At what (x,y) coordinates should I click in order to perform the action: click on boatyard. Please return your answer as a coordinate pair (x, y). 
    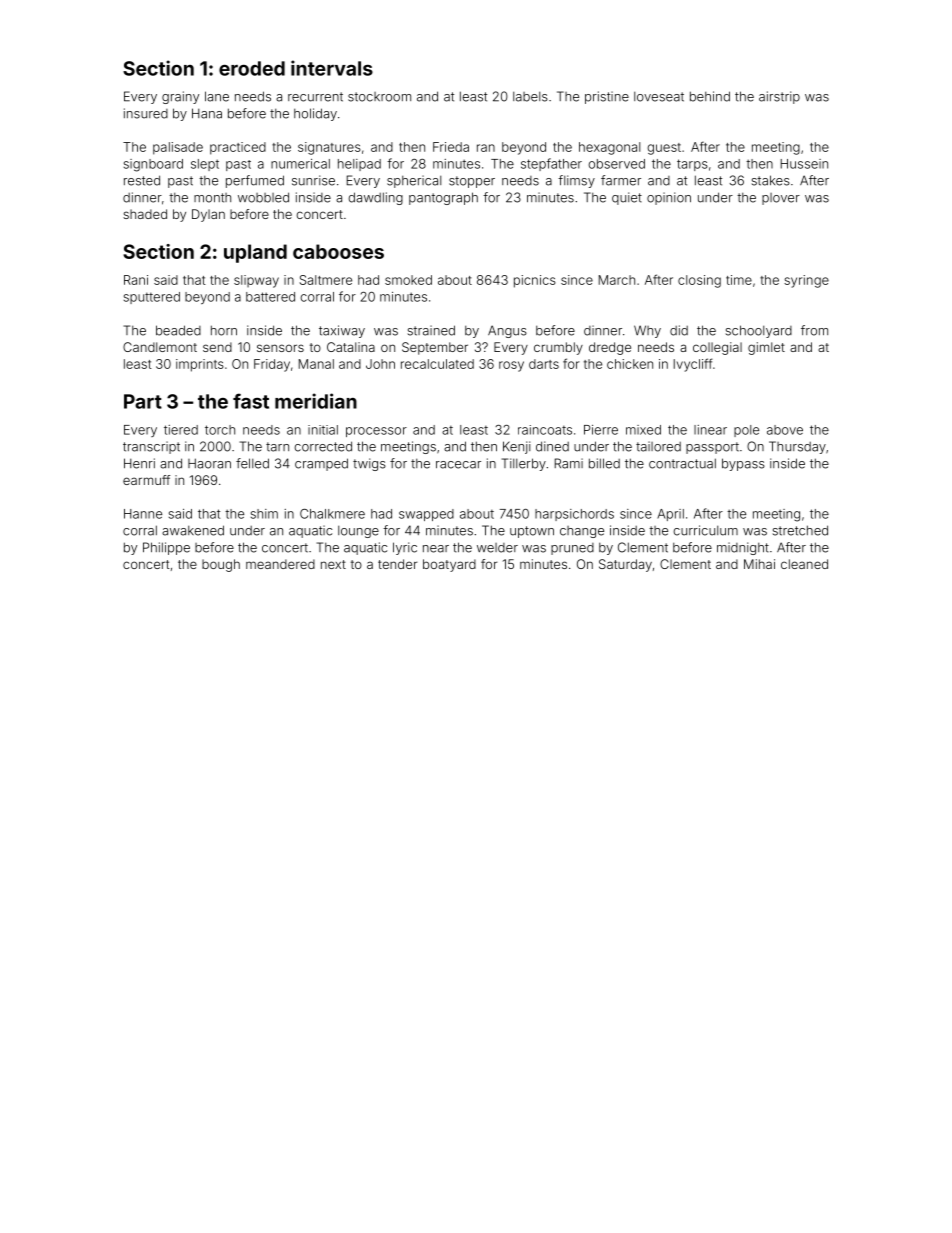
    Looking at the image, I should click on (449, 565).
